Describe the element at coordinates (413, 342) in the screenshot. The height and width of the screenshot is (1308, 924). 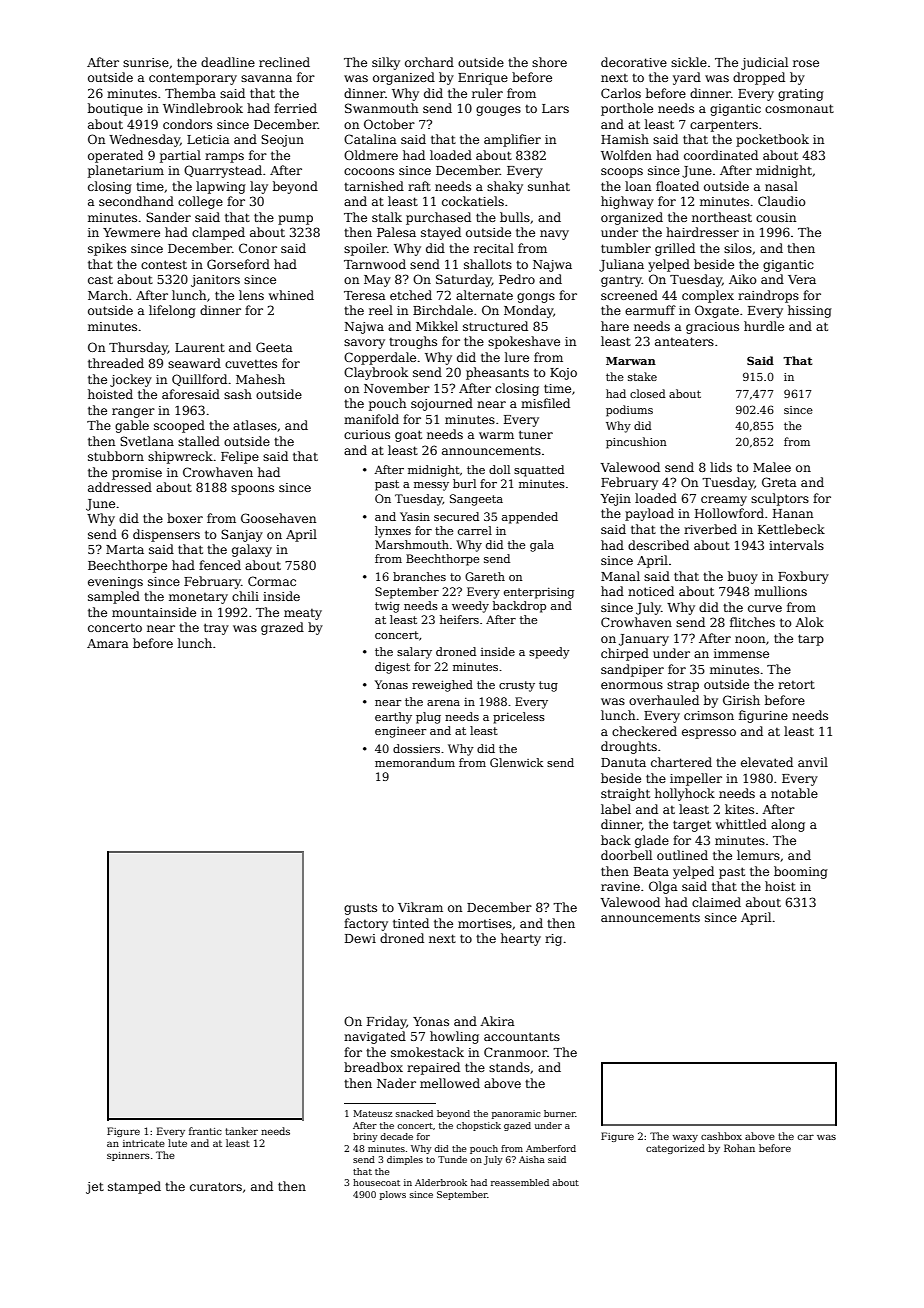
I see `troughs` at that location.
